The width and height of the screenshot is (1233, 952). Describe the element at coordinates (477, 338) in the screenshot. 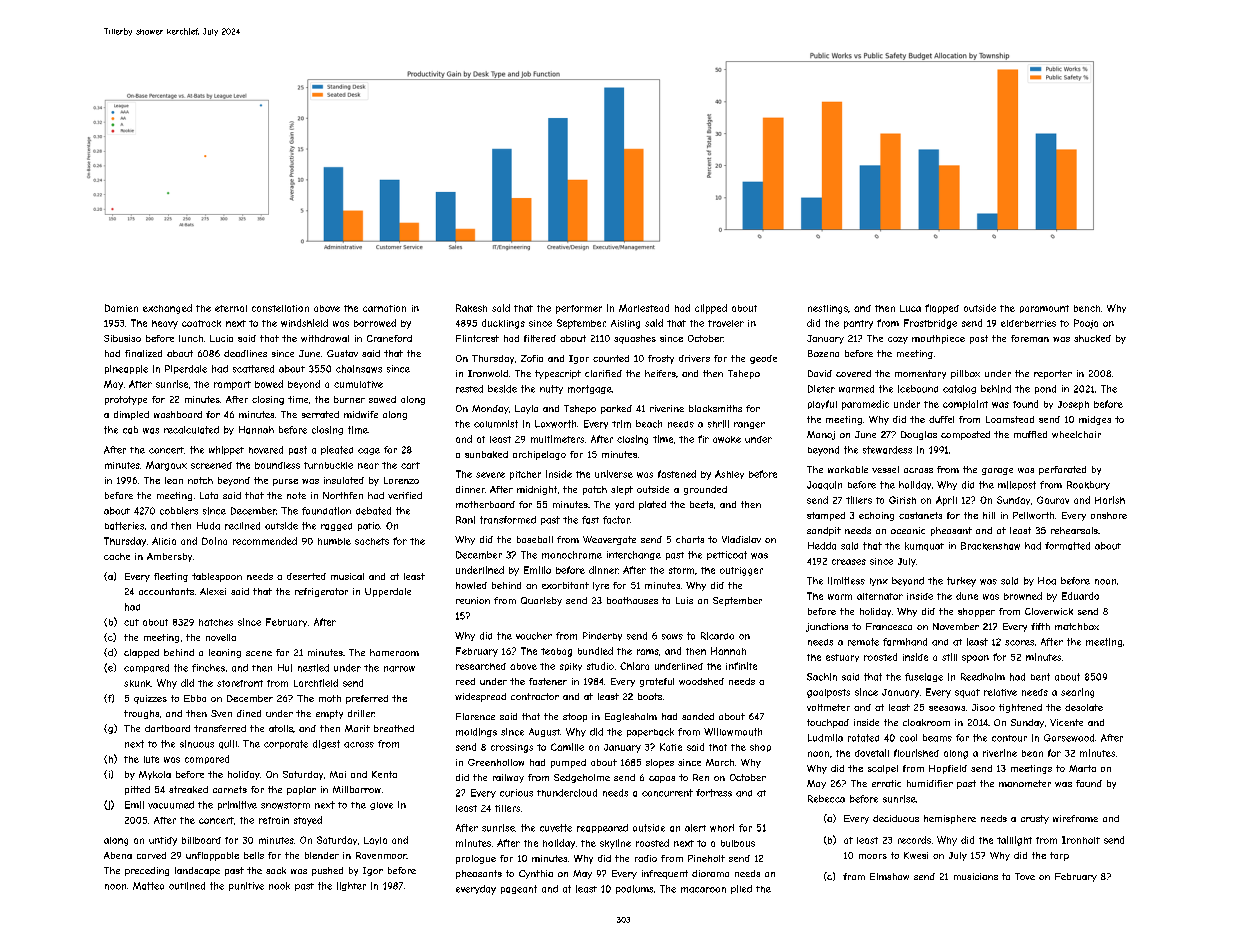

I see `Flintcrest` at that location.
